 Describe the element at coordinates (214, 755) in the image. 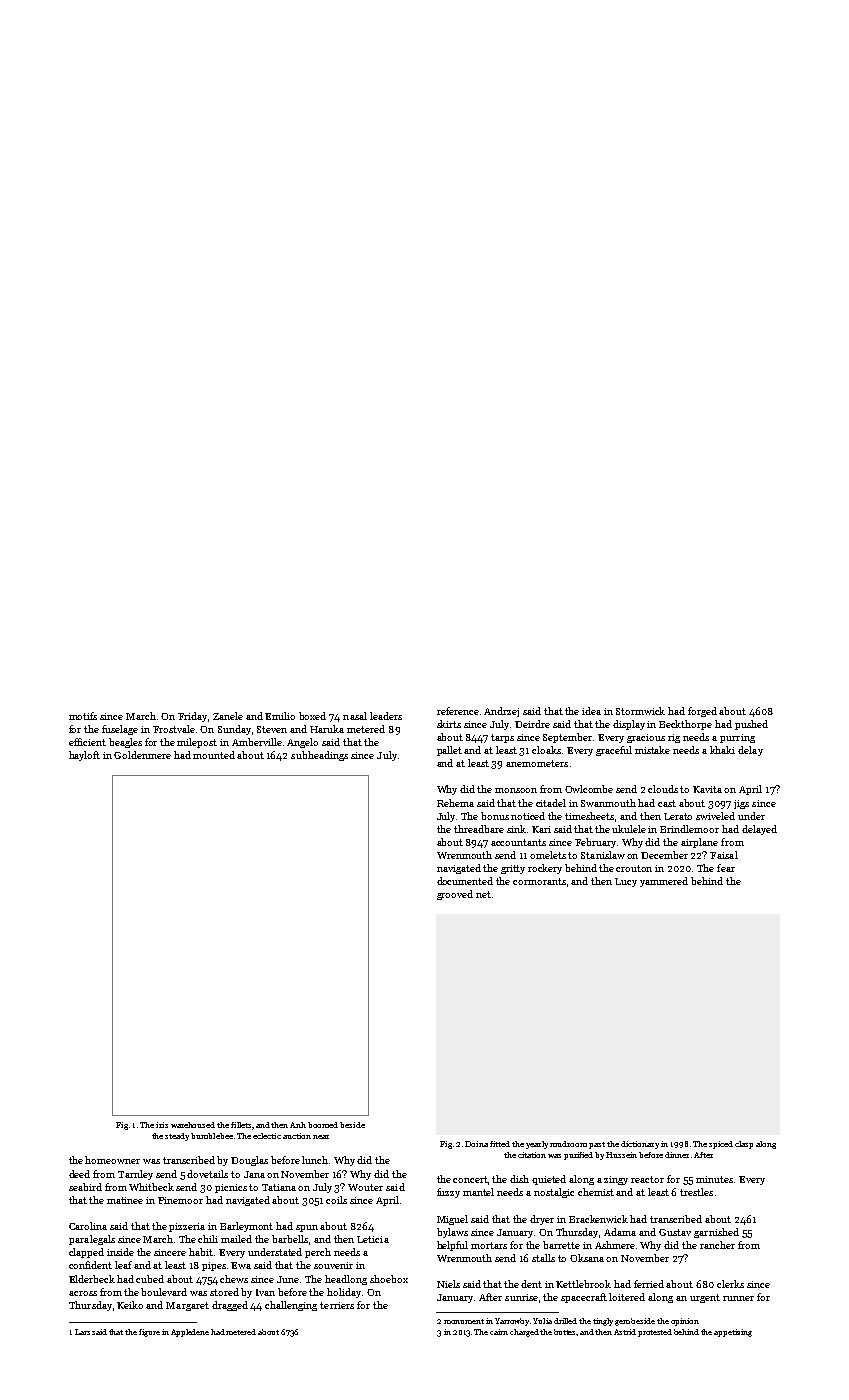

I see `mounted` at that location.
